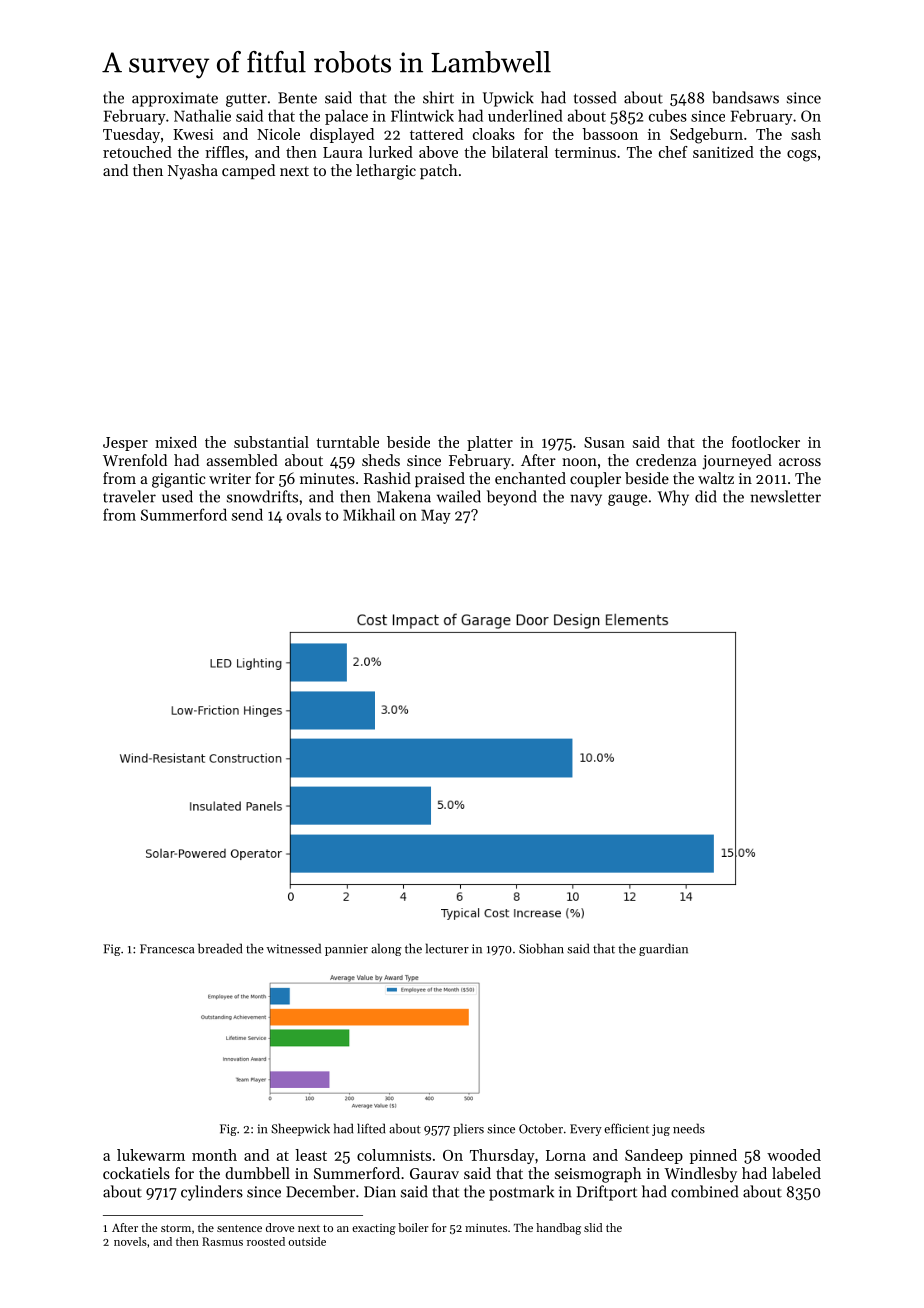  I want to click on Siobhan, so click(541, 948).
